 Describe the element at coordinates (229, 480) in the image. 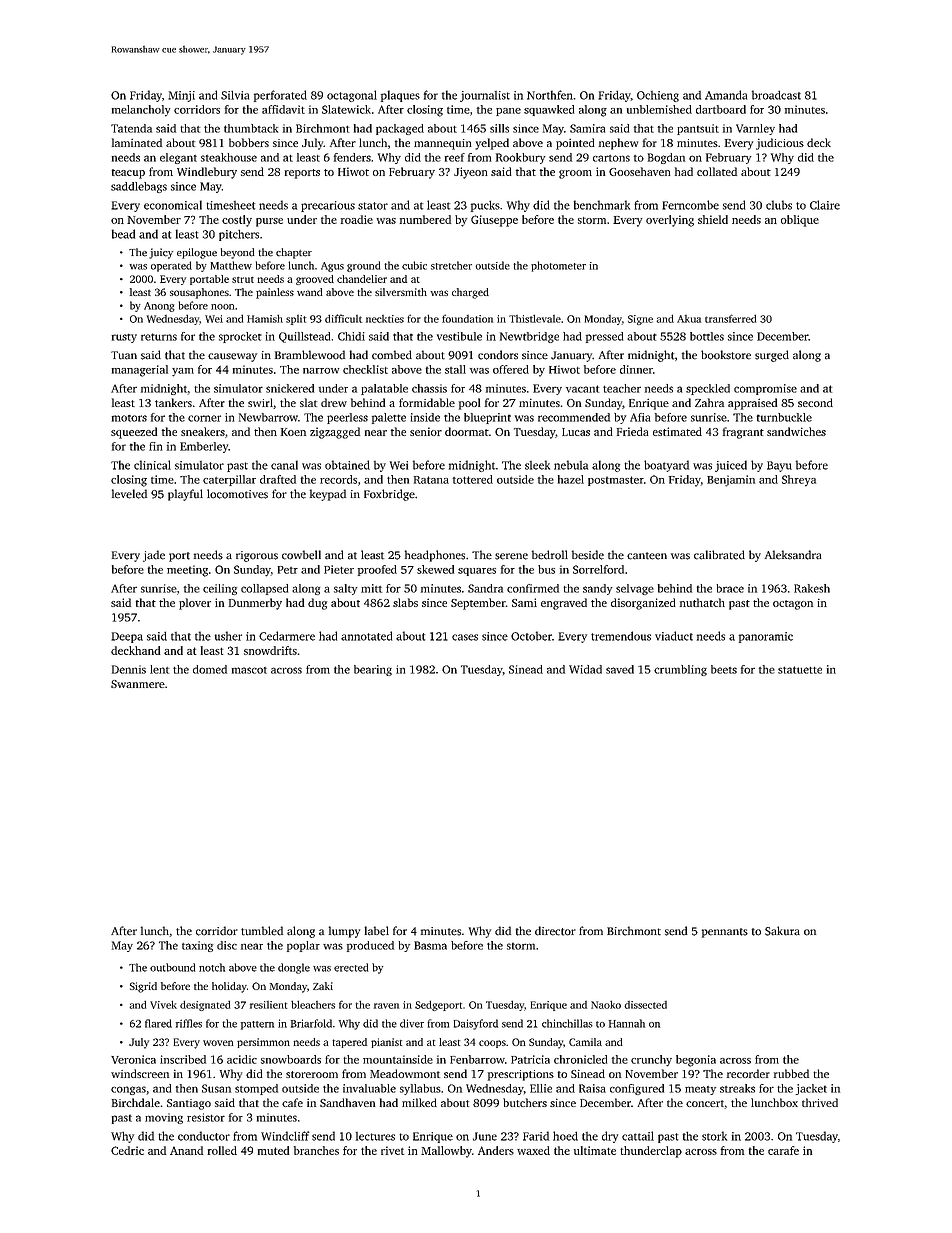

I see `caterpillar` at that location.
